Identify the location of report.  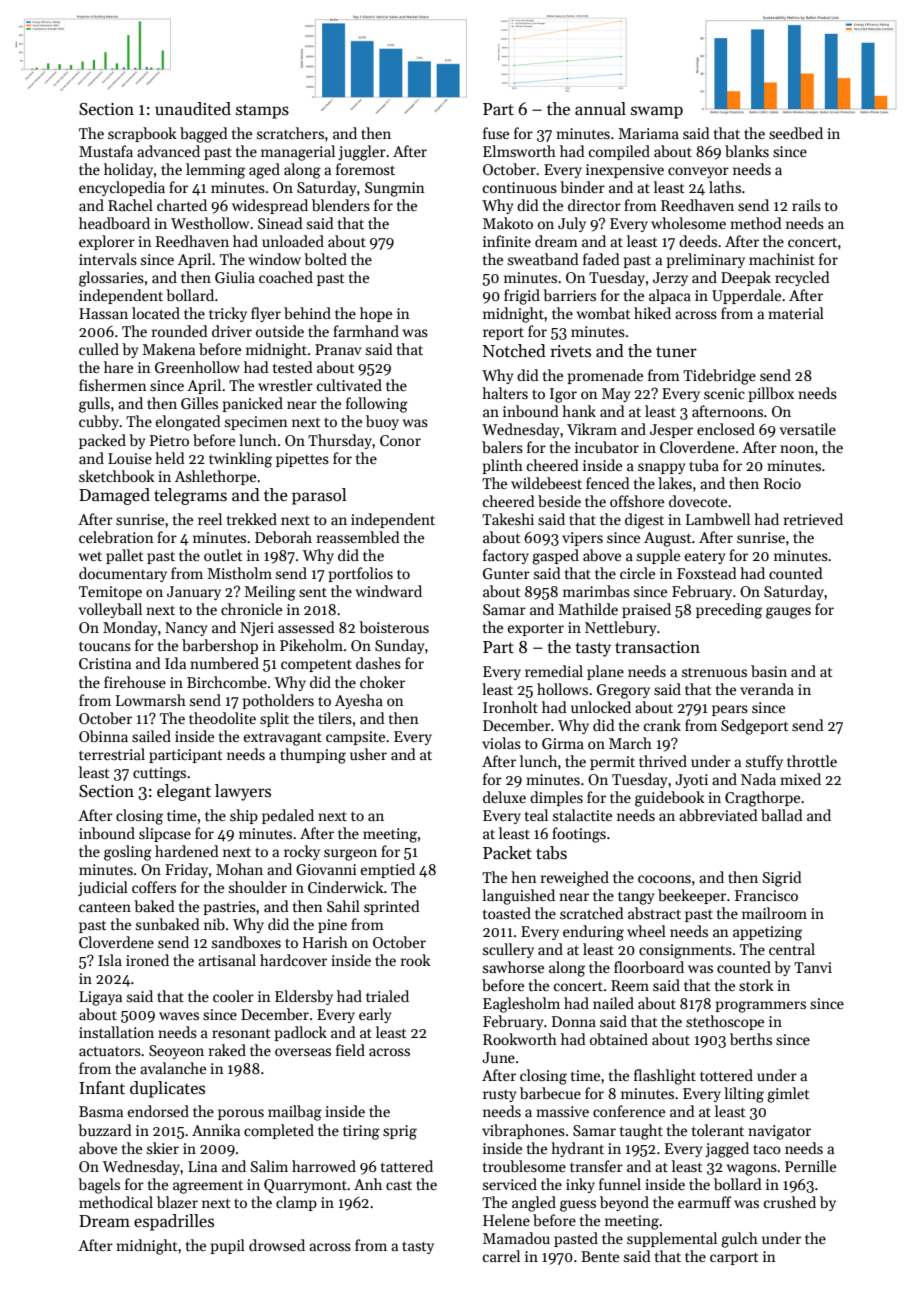
(503, 334).
